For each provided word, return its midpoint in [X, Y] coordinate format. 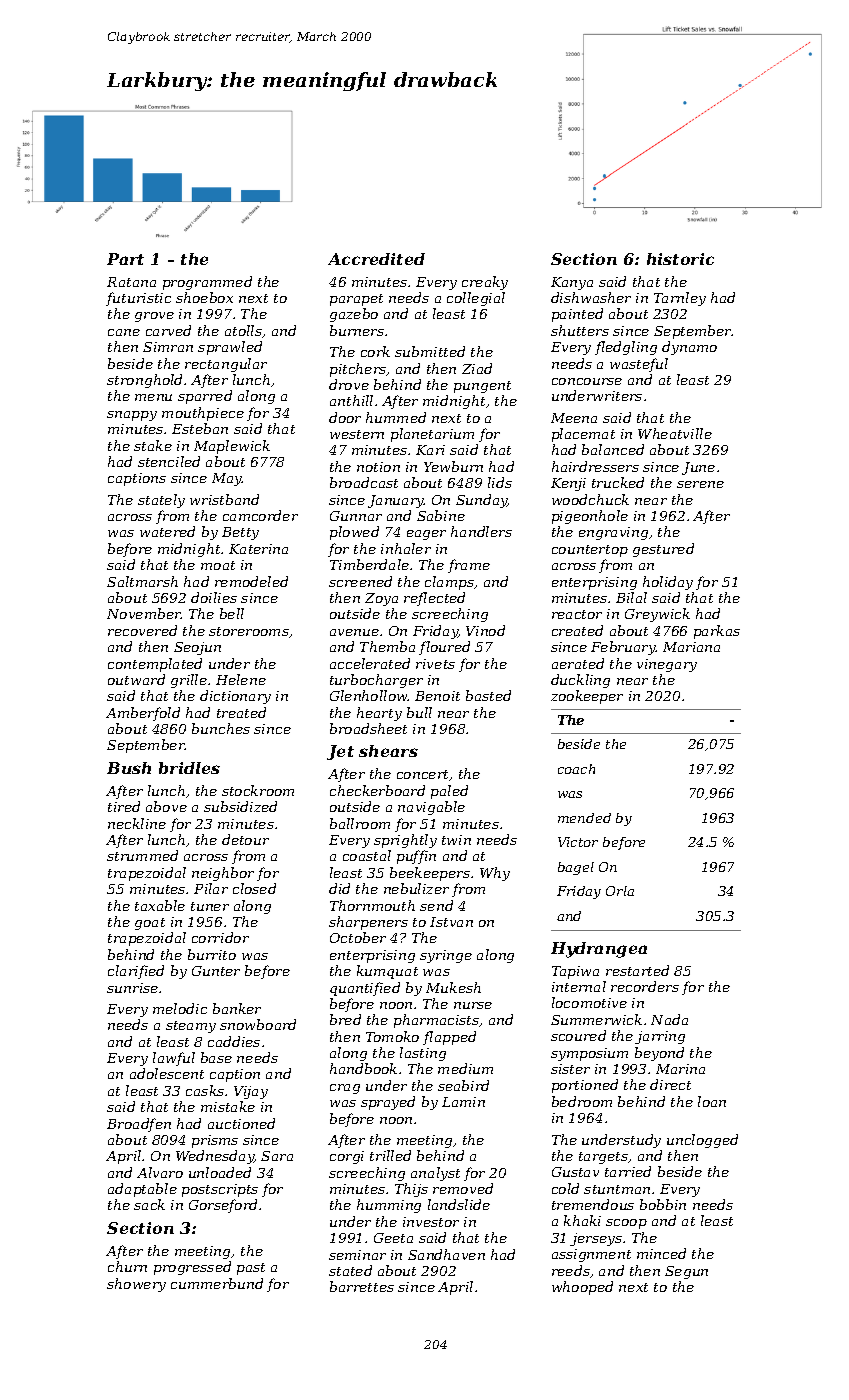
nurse [473, 1005]
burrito [212, 954]
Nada [669, 1019]
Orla [620, 891]
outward [136, 679]
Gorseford [223, 1206]
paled [449, 792]
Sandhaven [446, 1254]
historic [680, 259]
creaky [485, 283]
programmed [207, 283]
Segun [686, 1272]
